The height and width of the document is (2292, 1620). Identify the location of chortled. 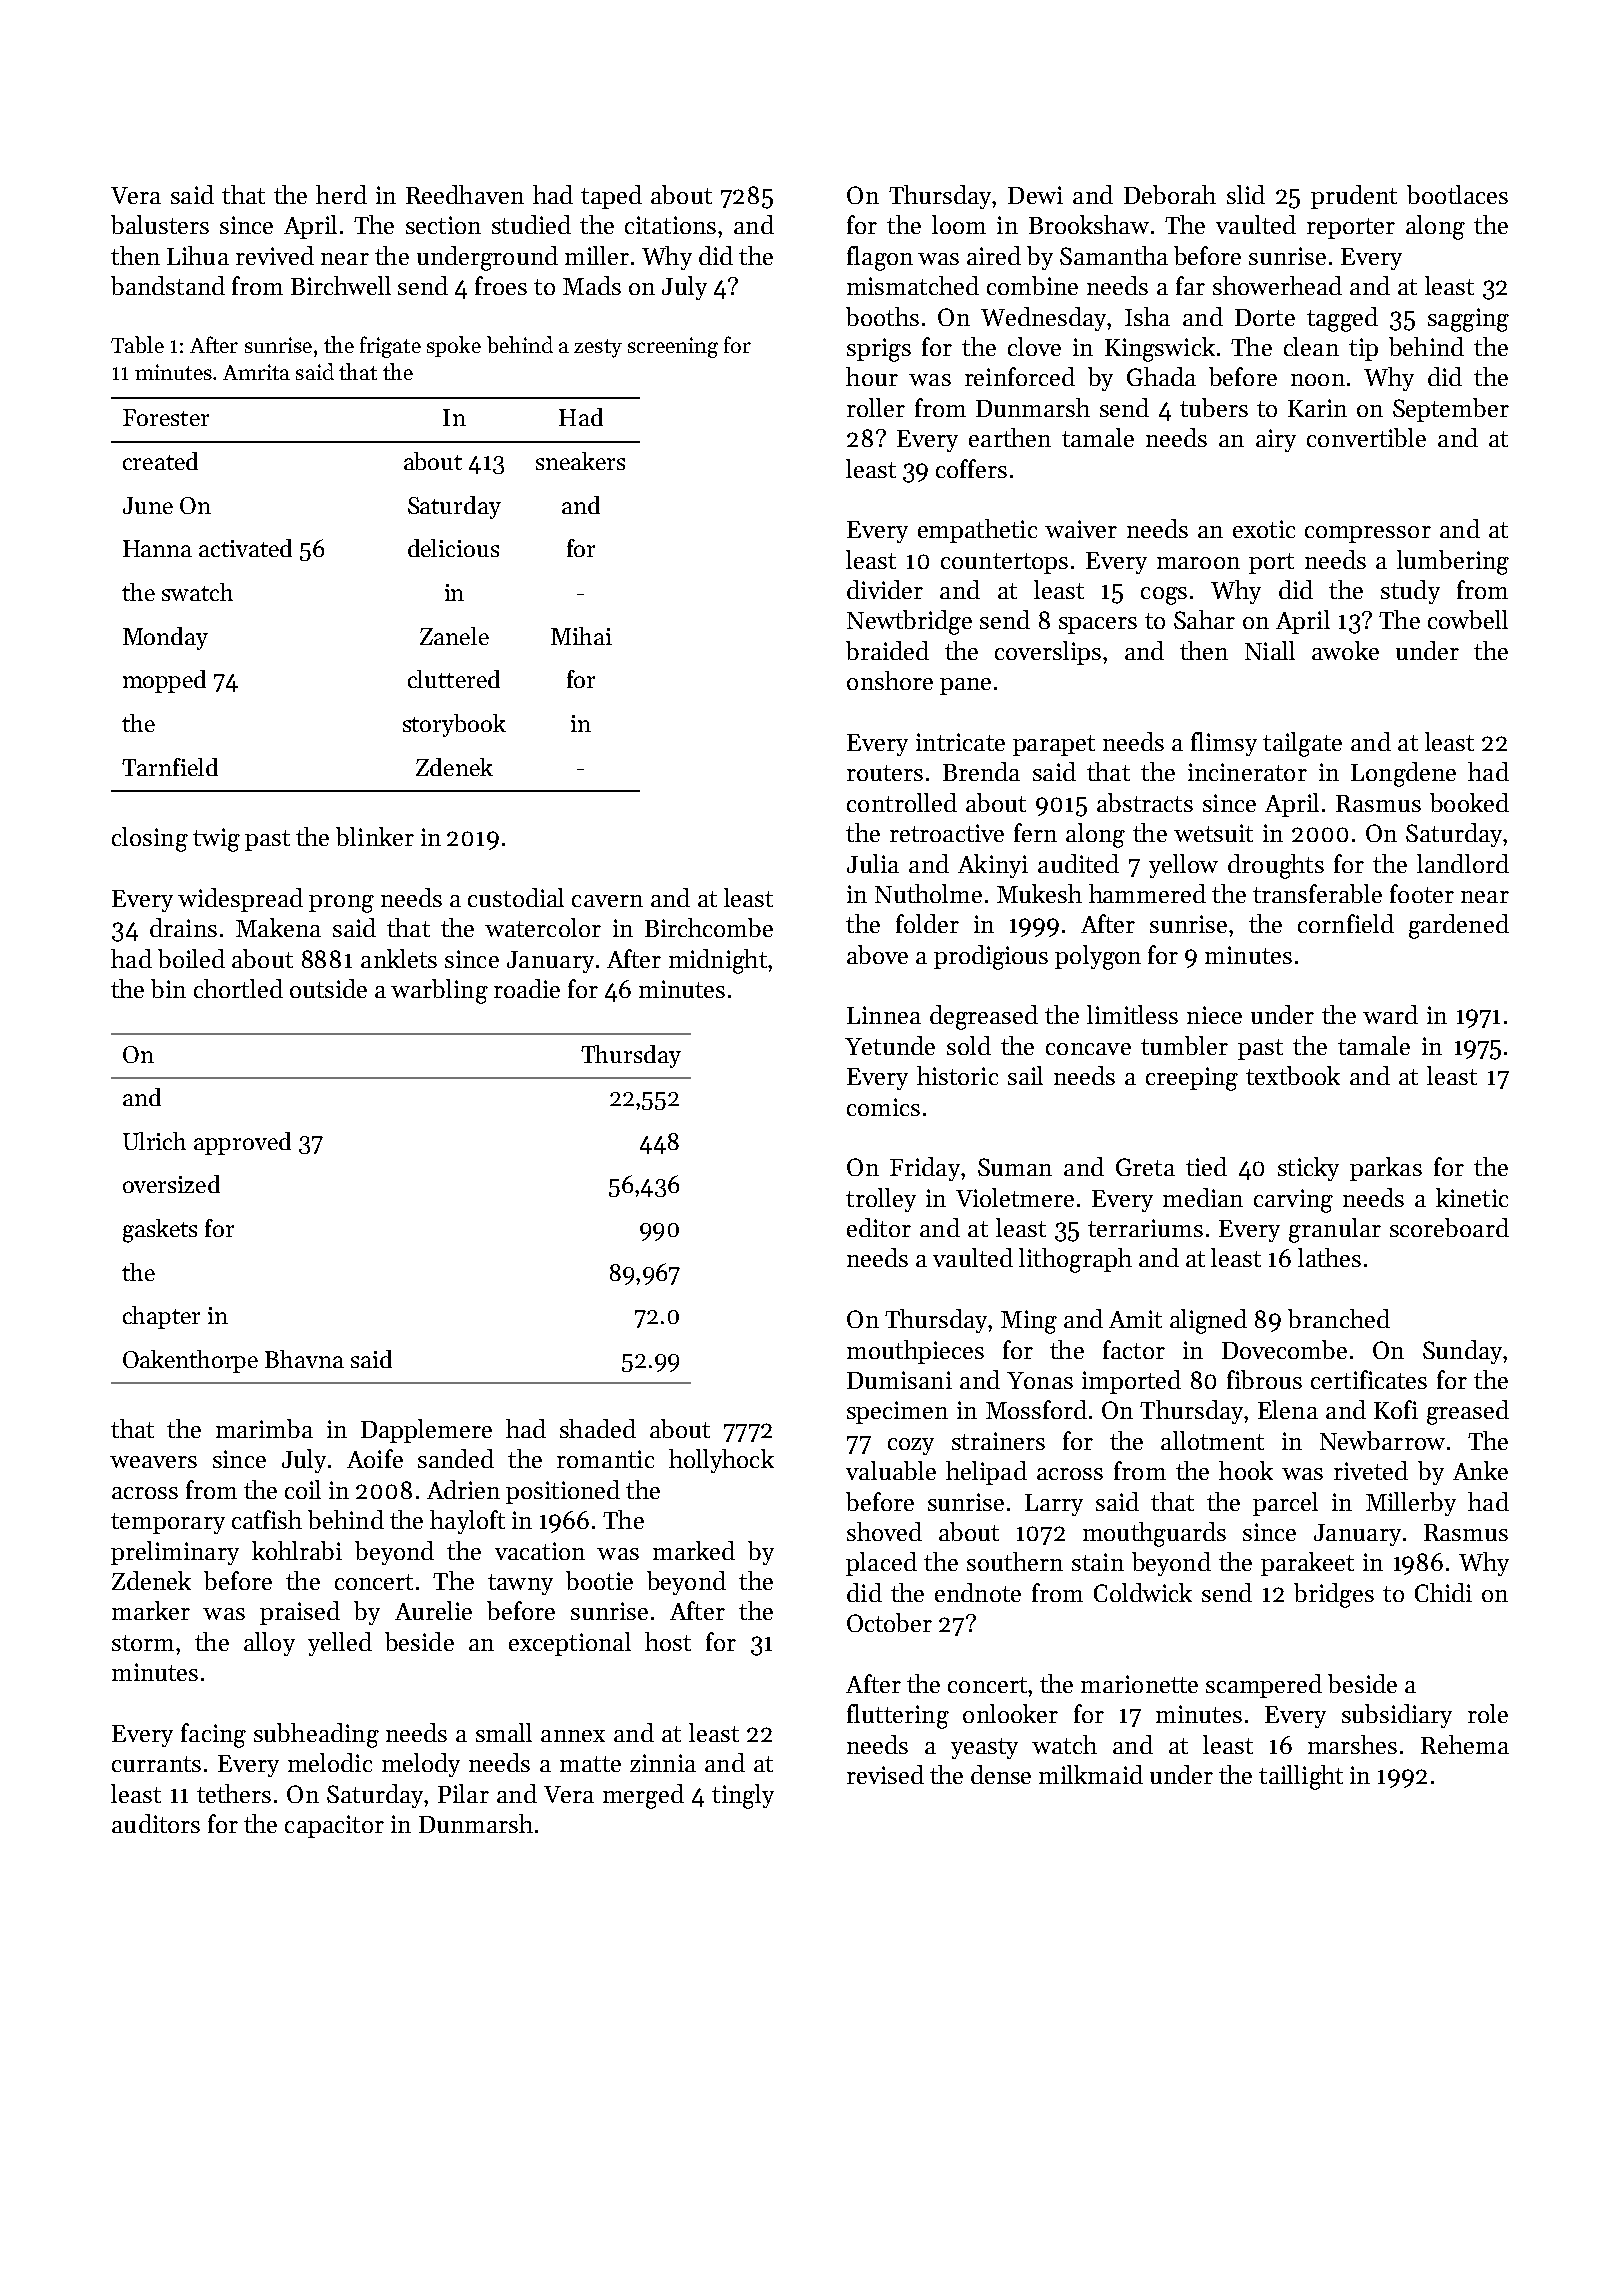
(238, 988).
